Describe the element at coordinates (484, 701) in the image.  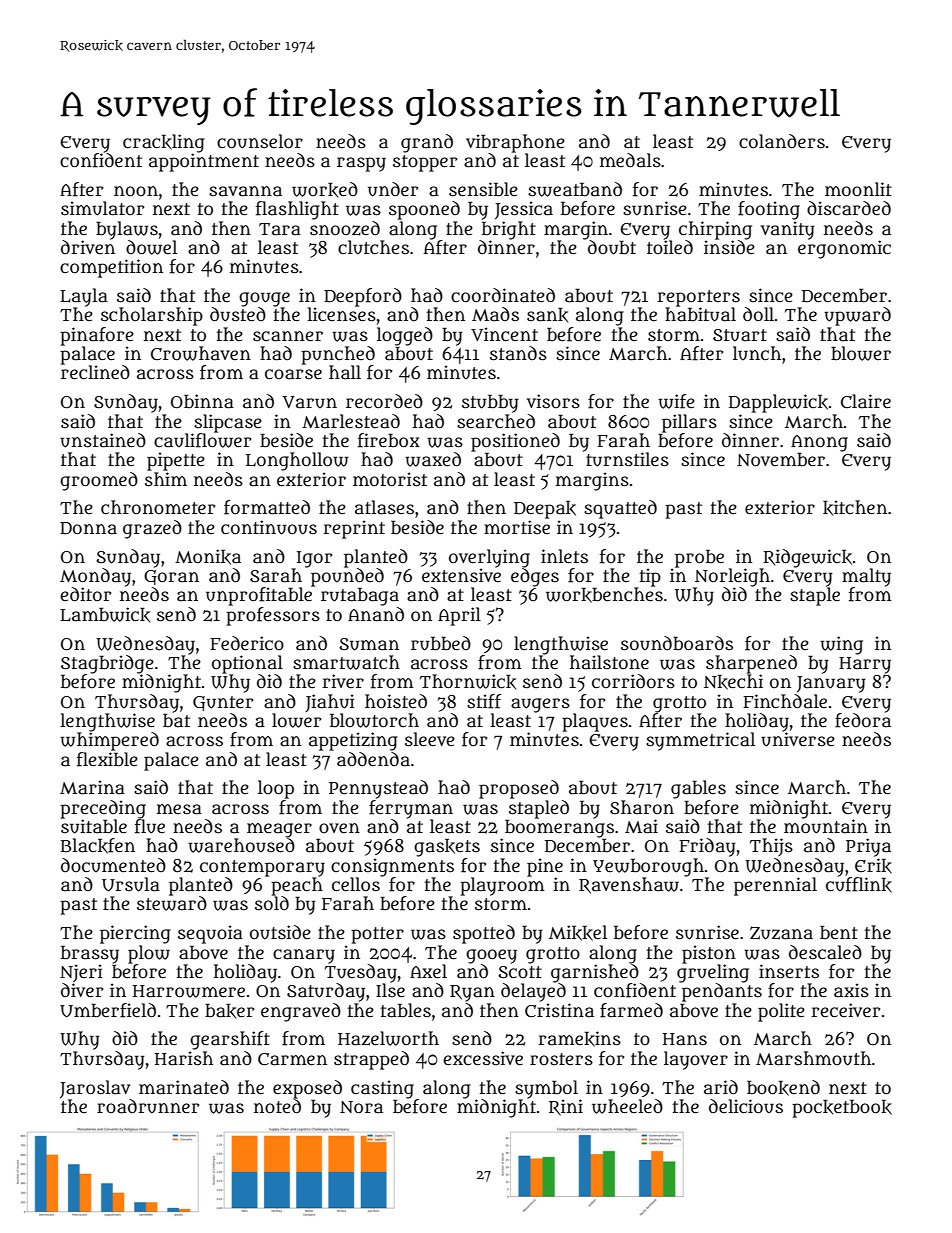
I see `stiff` at that location.
